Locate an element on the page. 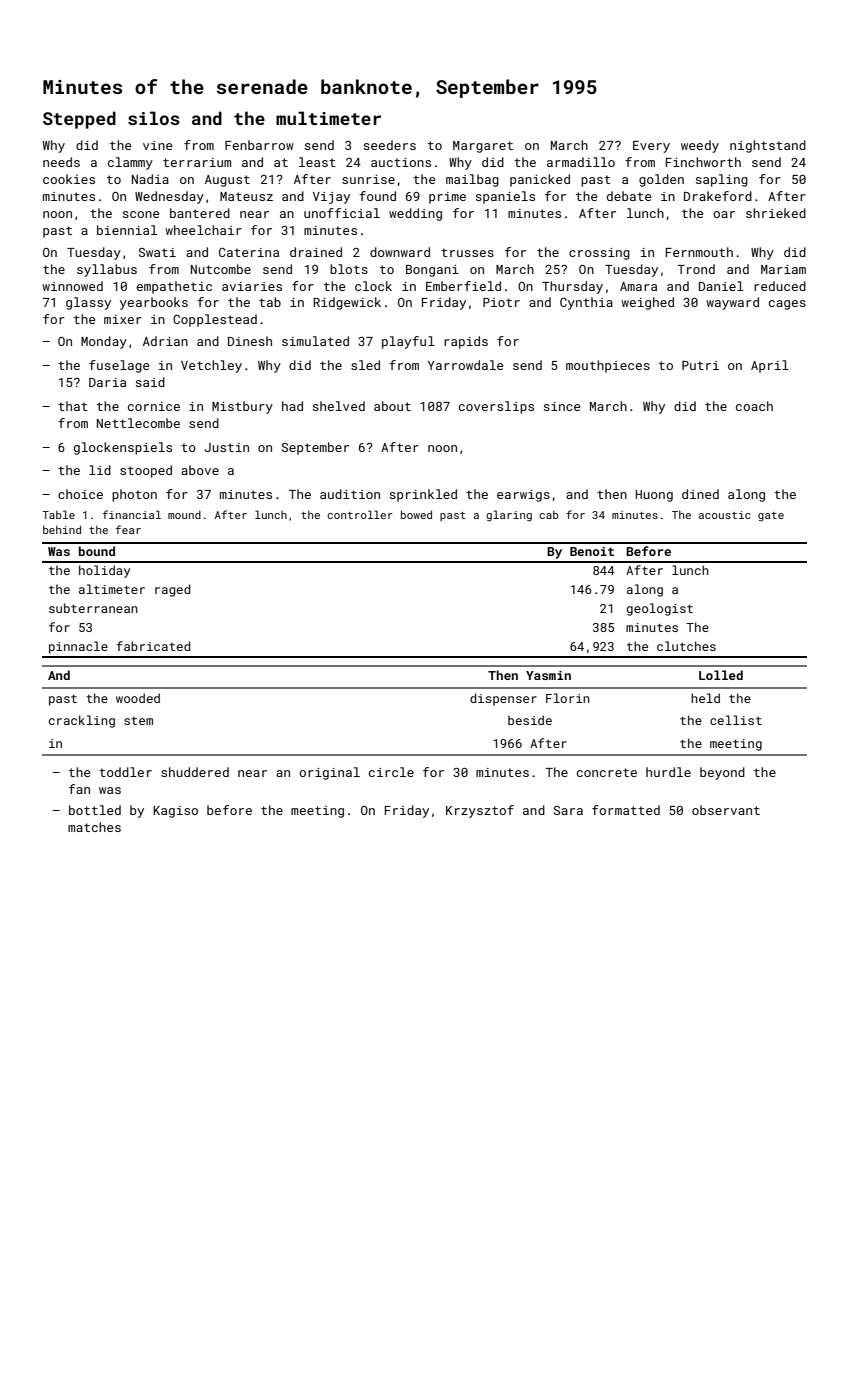 This page has height=1400, width=849. spaniels is located at coordinates (505, 197).
